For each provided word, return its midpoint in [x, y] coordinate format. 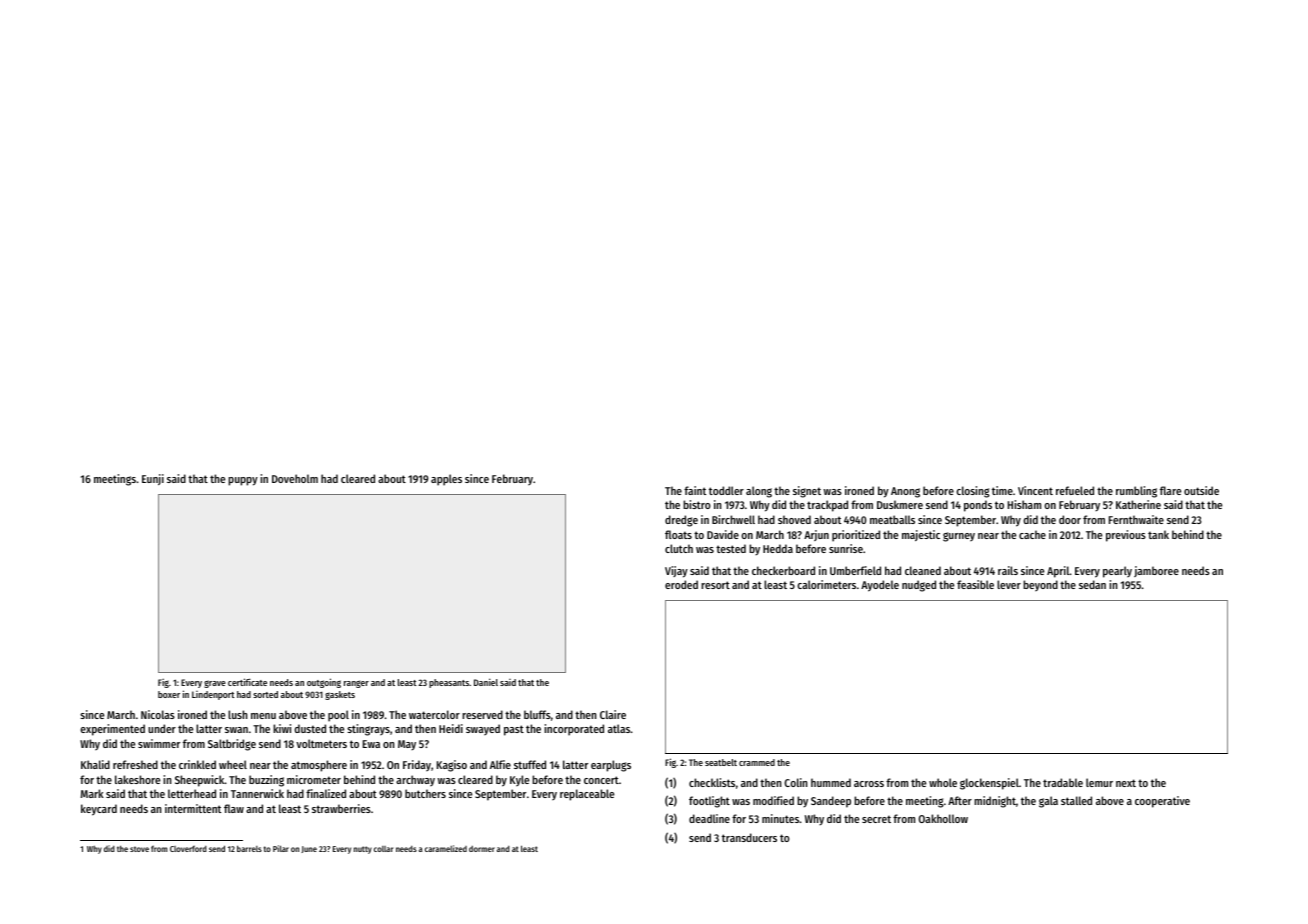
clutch [679, 548]
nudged [919, 586]
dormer [482, 849]
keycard [99, 810]
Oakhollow [943, 818]
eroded [681, 584]
